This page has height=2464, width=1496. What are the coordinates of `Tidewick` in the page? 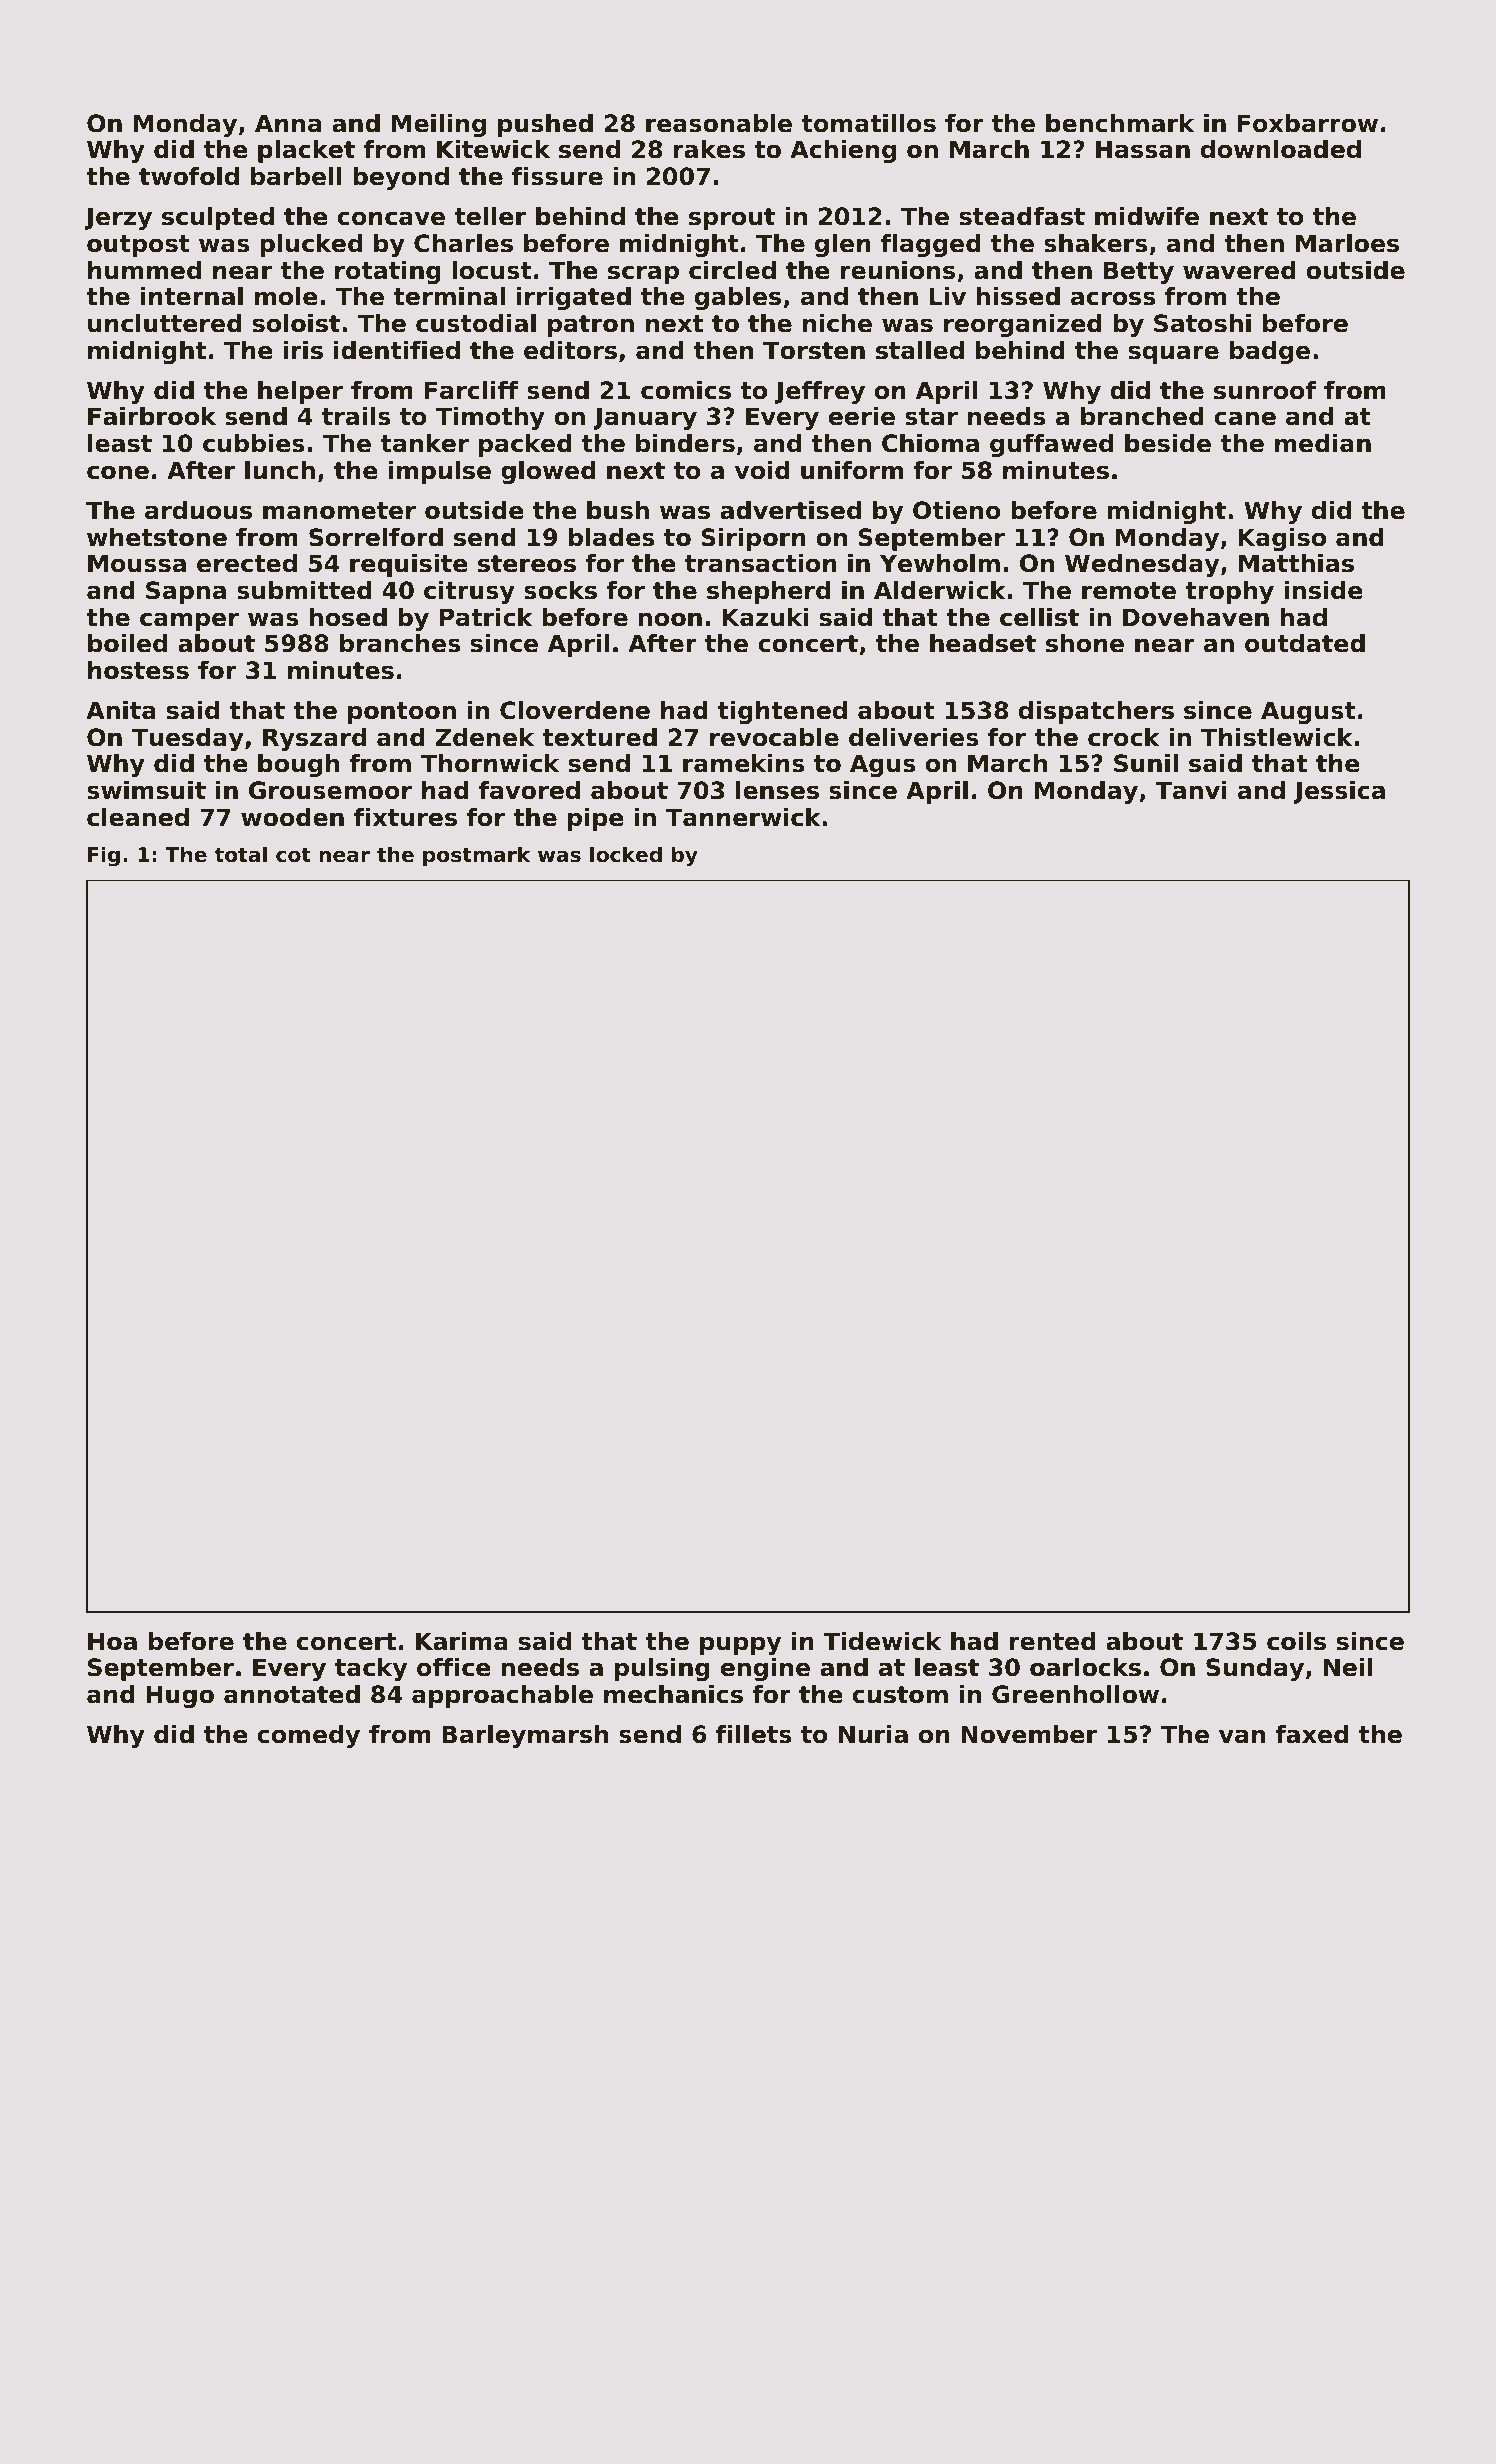 It's located at (882, 1641).
